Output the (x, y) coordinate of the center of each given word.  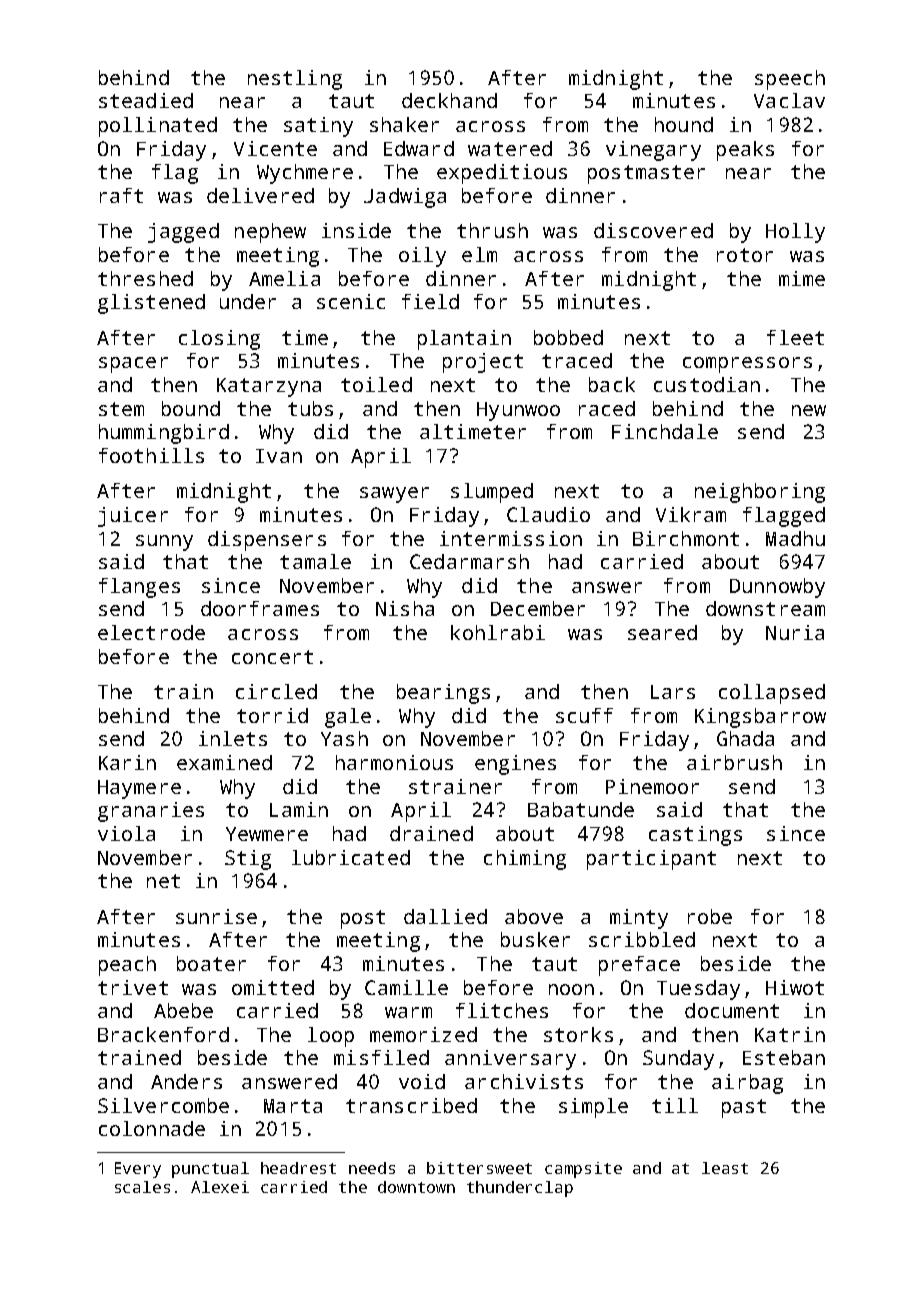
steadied (146, 100)
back (612, 384)
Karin (127, 762)
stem (121, 409)
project (483, 363)
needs (372, 1168)
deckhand (449, 100)
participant (651, 860)
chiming (525, 860)
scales (142, 1187)
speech (790, 80)
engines (515, 765)
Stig (248, 860)
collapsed (772, 694)
